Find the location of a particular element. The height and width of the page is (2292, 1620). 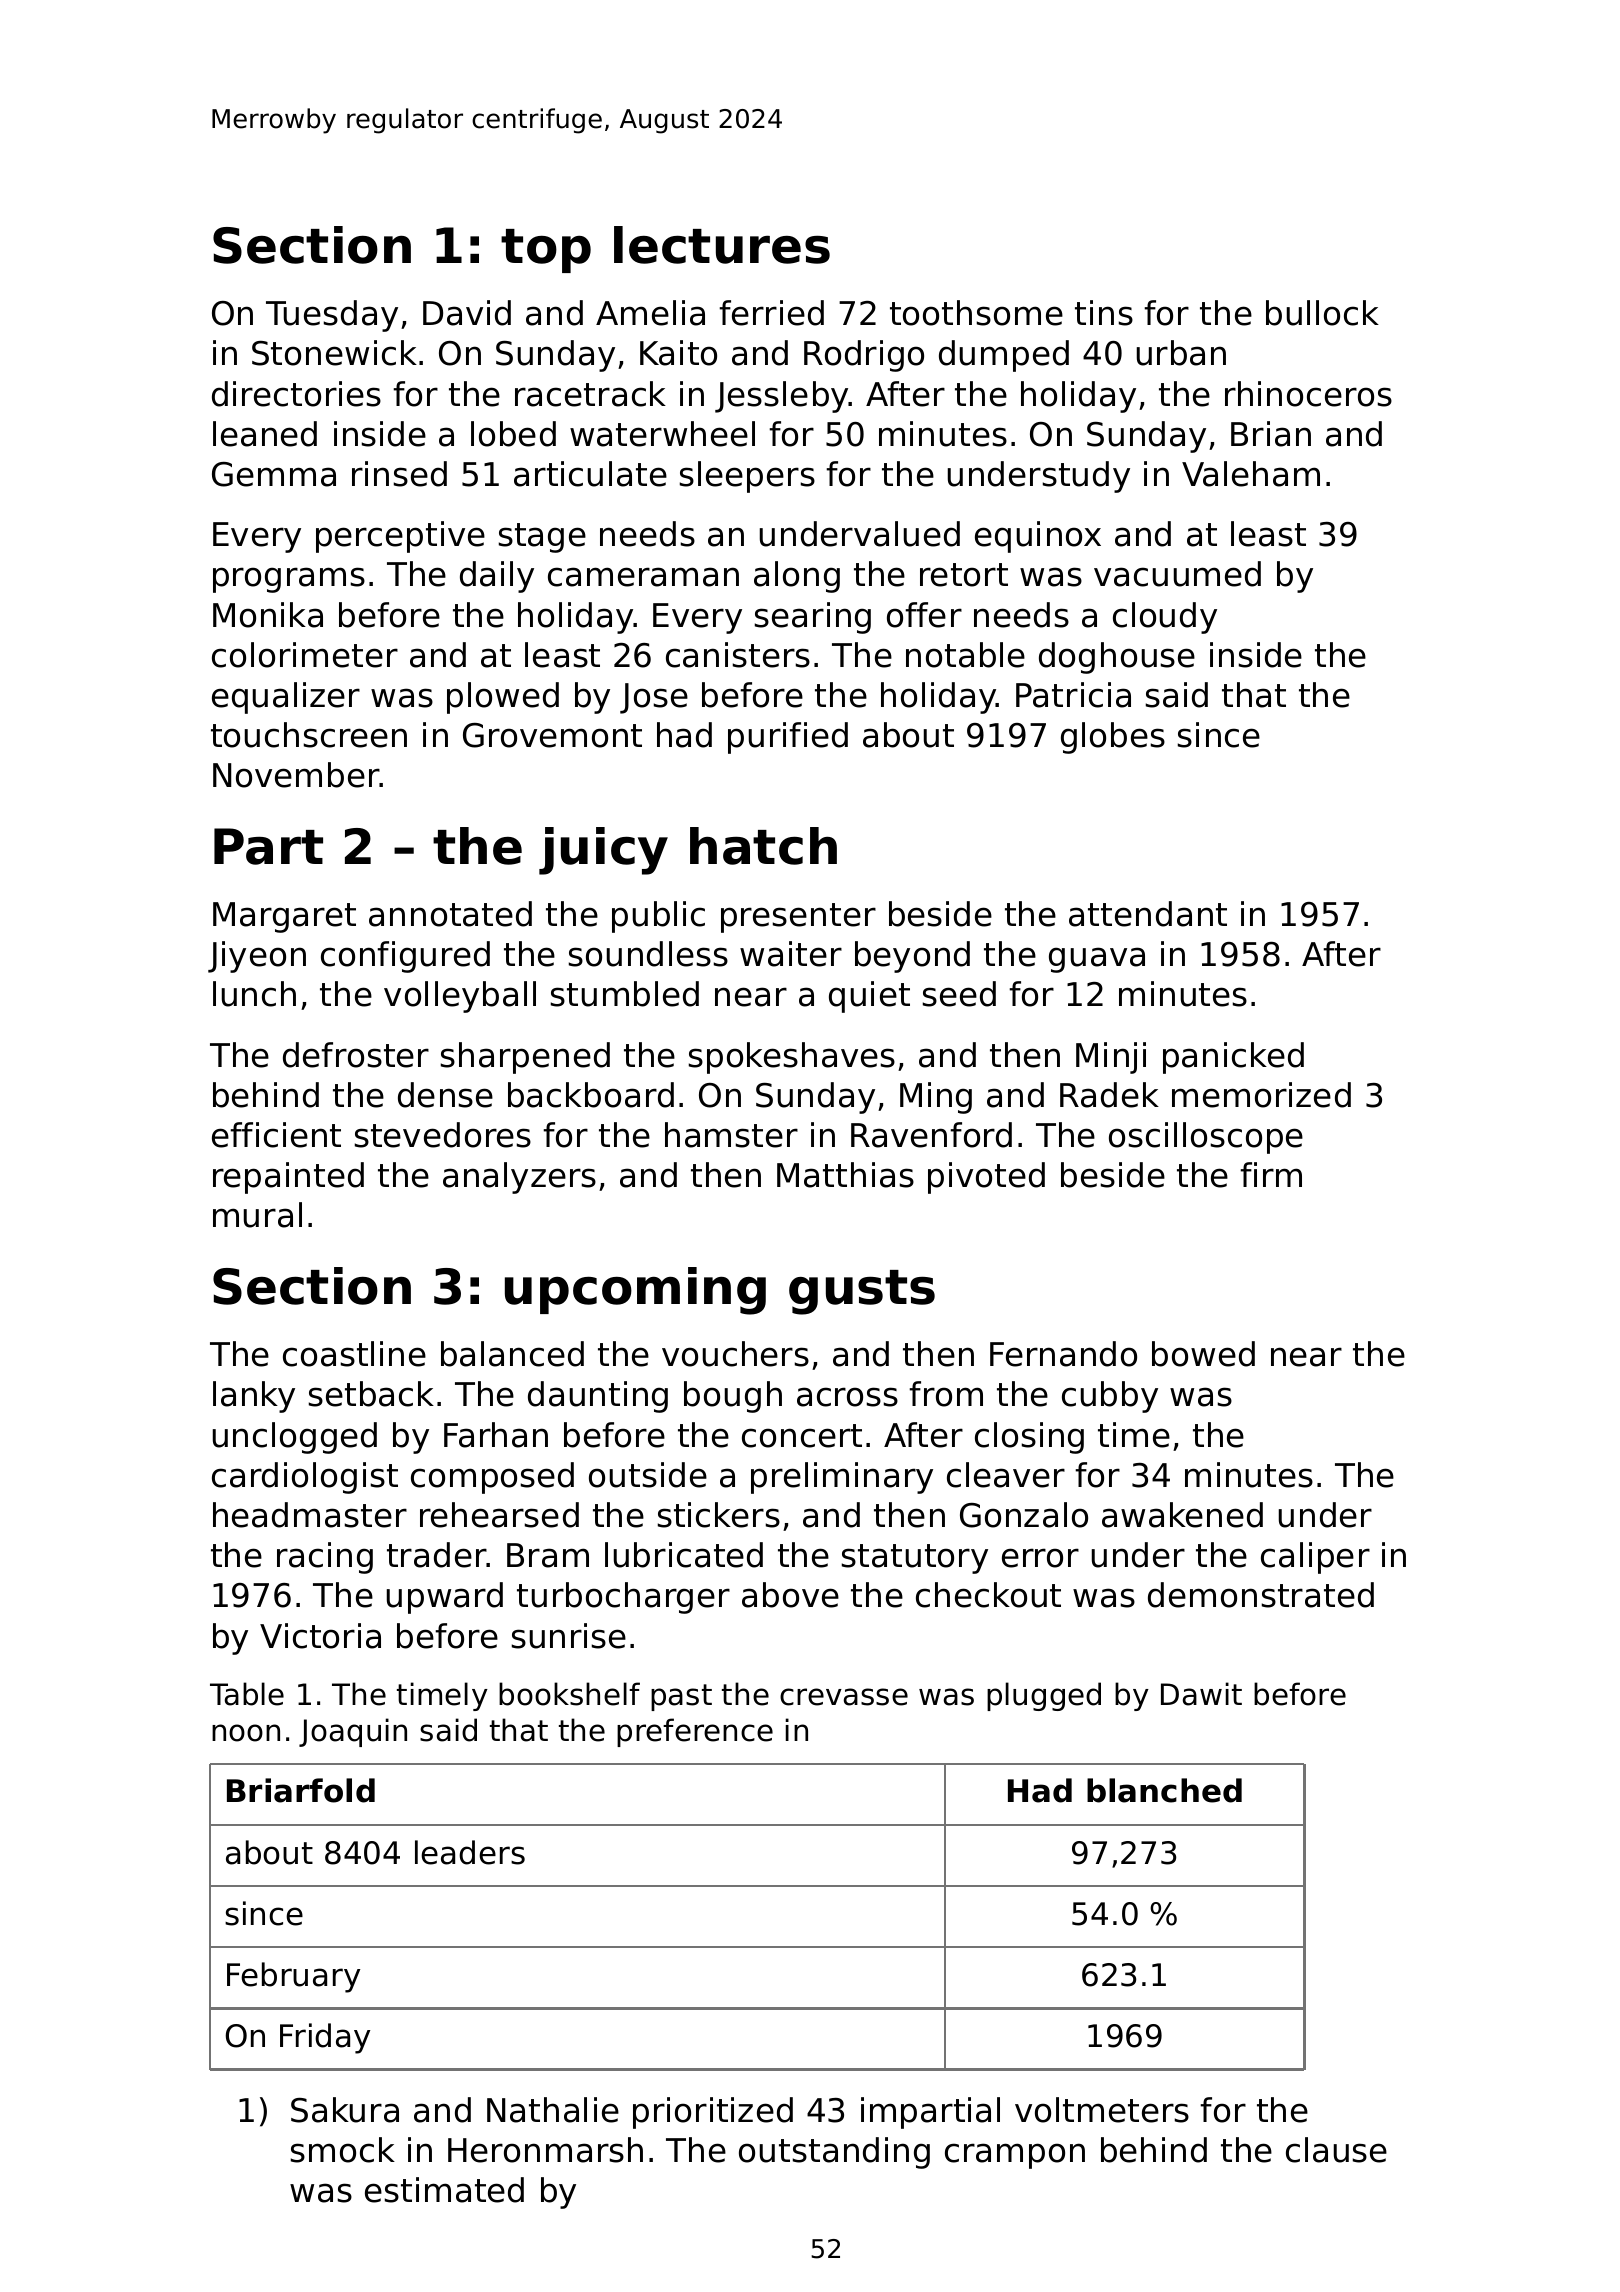

Valeham is located at coordinates (1251, 474).
